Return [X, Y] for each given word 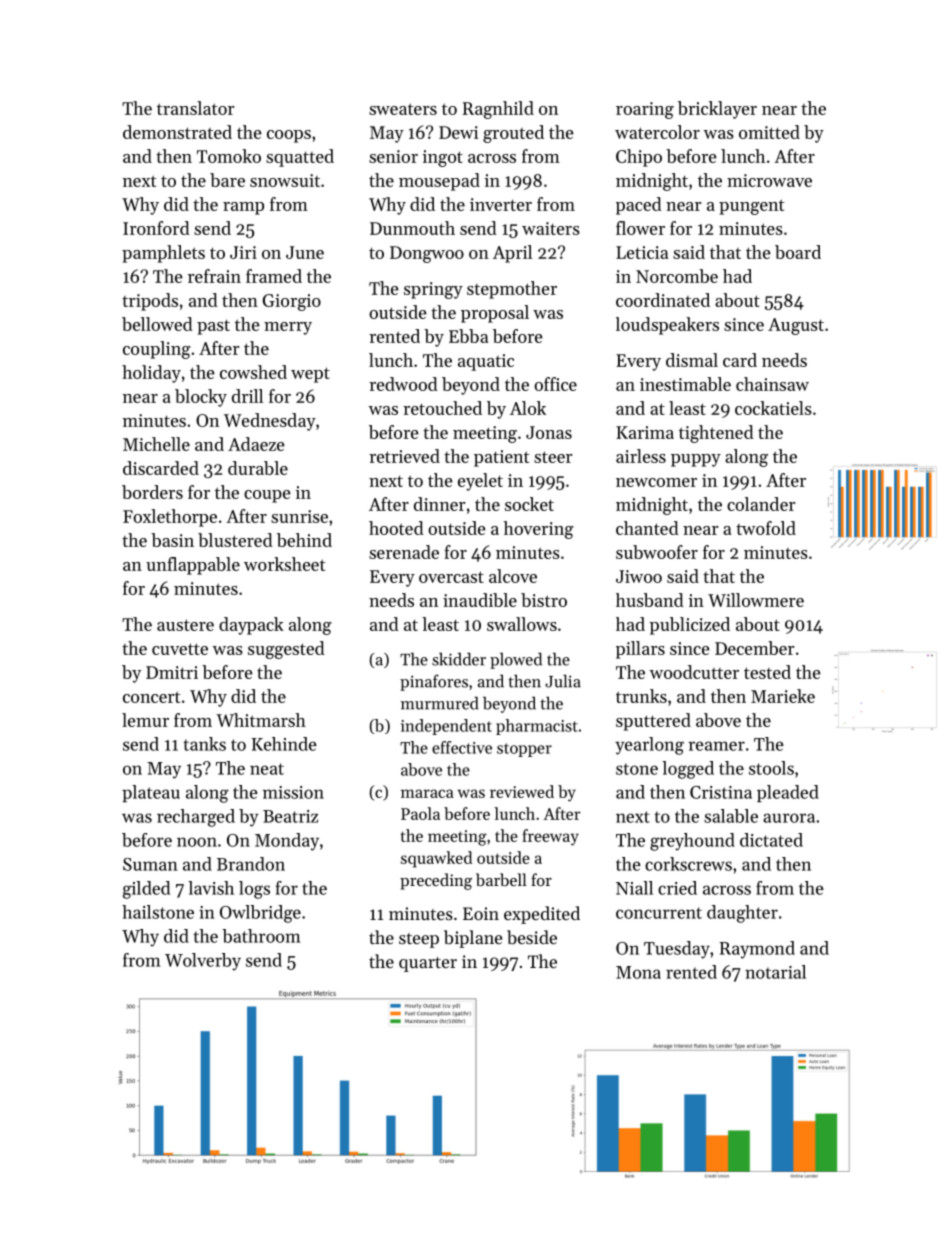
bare [227, 180]
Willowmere [756, 600]
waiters [551, 228]
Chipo [639, 158]
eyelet [480, 482]
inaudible [480, 600]
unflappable [193, 566]
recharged [196, 818]
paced [639, 206]
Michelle [156, 444]
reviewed [522, 791]
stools [771, 768]
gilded [146, 890]
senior [393, 156]
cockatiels [773, 408]
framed [274, 276]
